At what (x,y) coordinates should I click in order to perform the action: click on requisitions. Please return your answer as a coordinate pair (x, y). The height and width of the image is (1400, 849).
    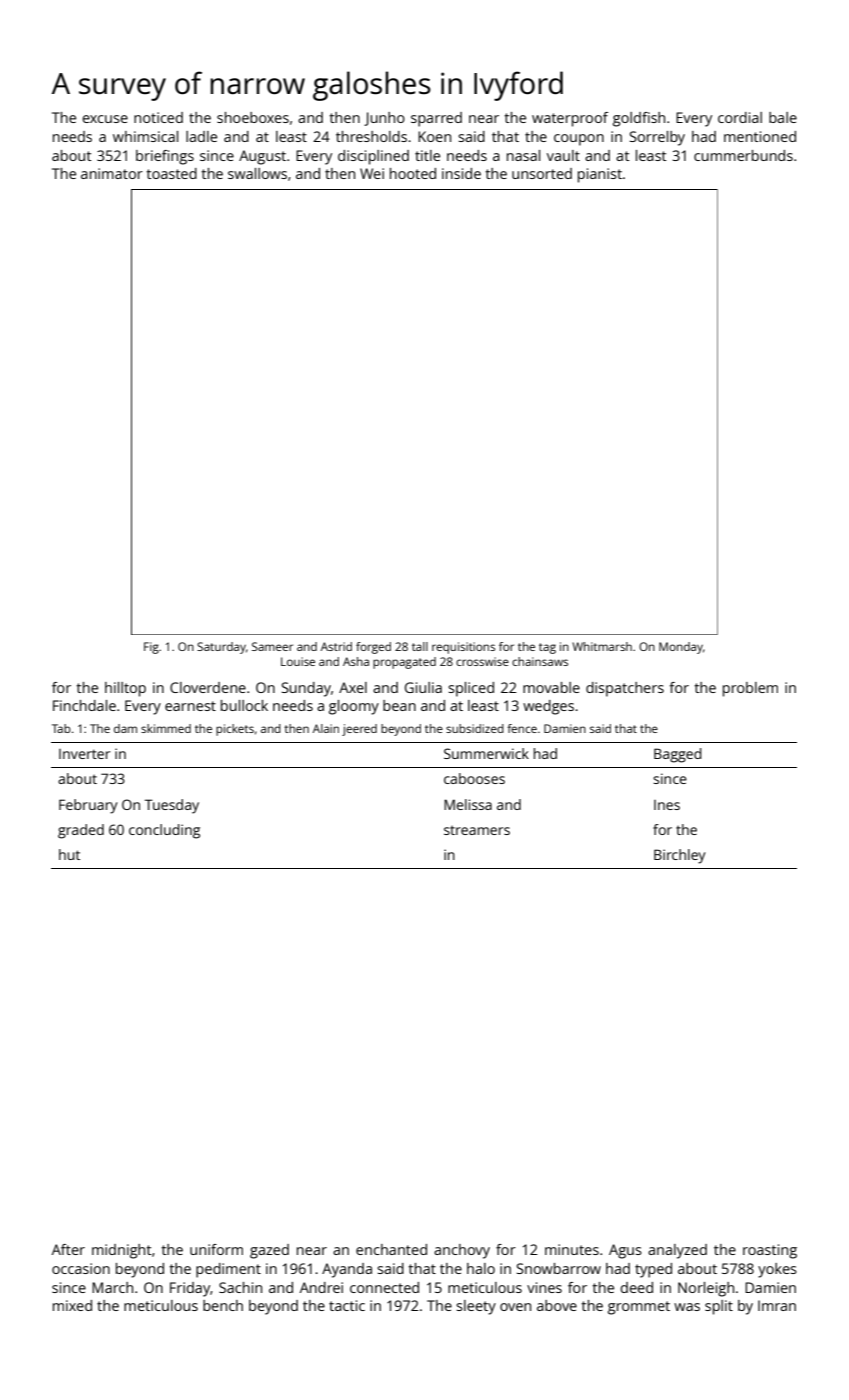
    Looking at the image, I should click on (463, 648).
